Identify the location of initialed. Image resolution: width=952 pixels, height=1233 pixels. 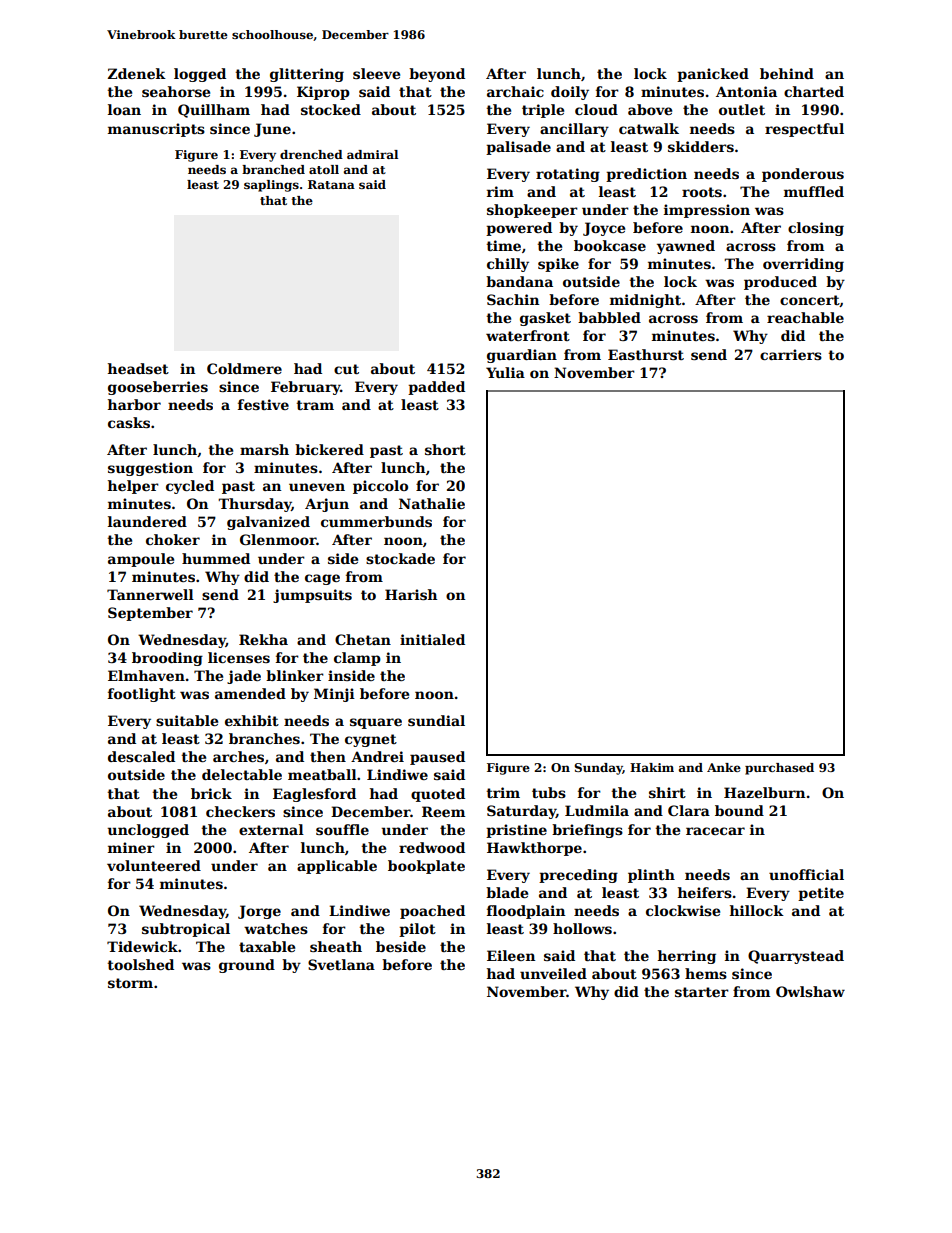
(432, 639).
